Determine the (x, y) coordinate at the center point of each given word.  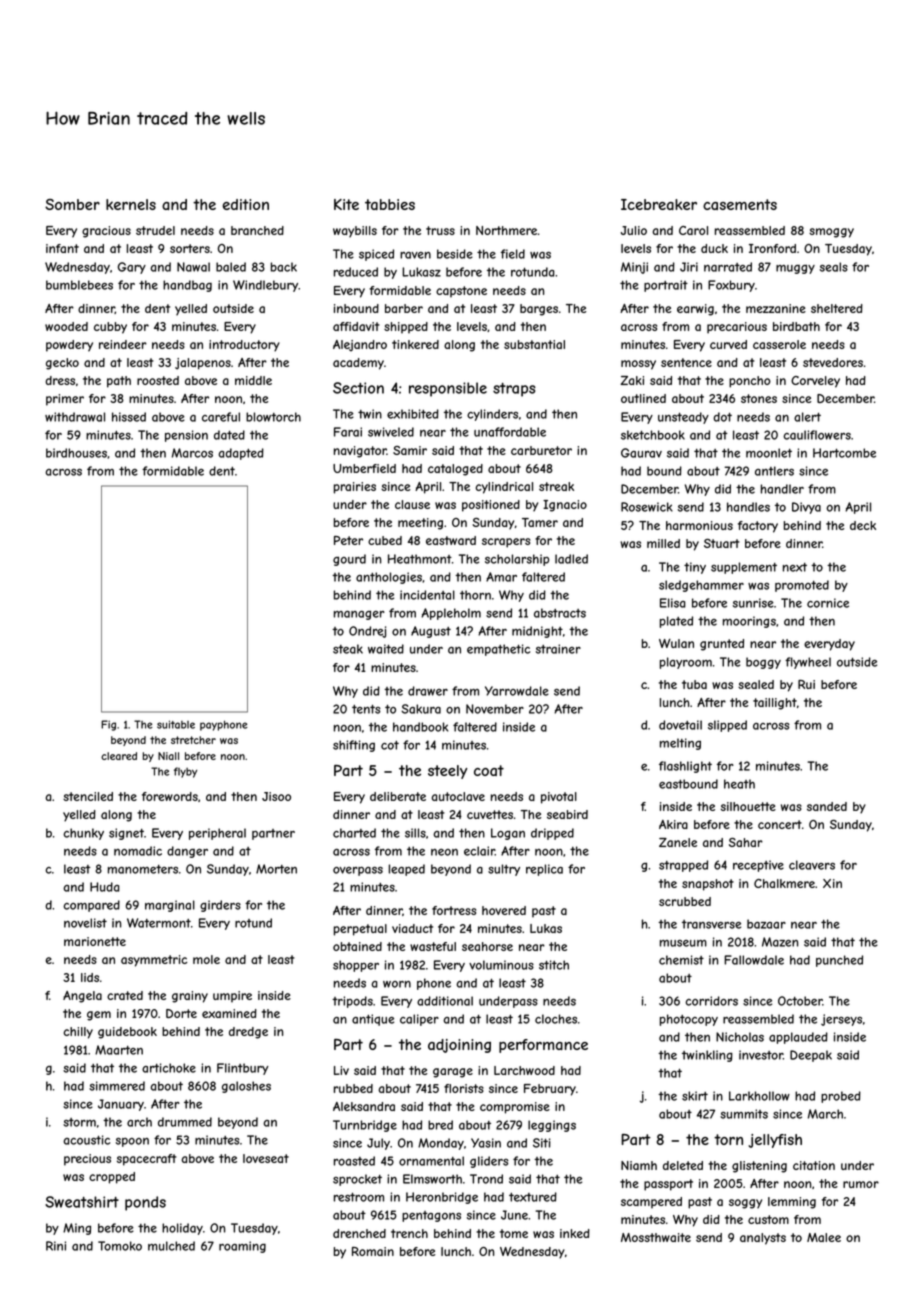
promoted (802, 586)
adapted (241, 454)
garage (453, 1073)
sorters (190, 248)
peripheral (217, 834)
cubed (385, 540)
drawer (428, 691)
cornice (828, 603)
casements (740, 204)
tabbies (390, 204)
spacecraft (147, 1160)
